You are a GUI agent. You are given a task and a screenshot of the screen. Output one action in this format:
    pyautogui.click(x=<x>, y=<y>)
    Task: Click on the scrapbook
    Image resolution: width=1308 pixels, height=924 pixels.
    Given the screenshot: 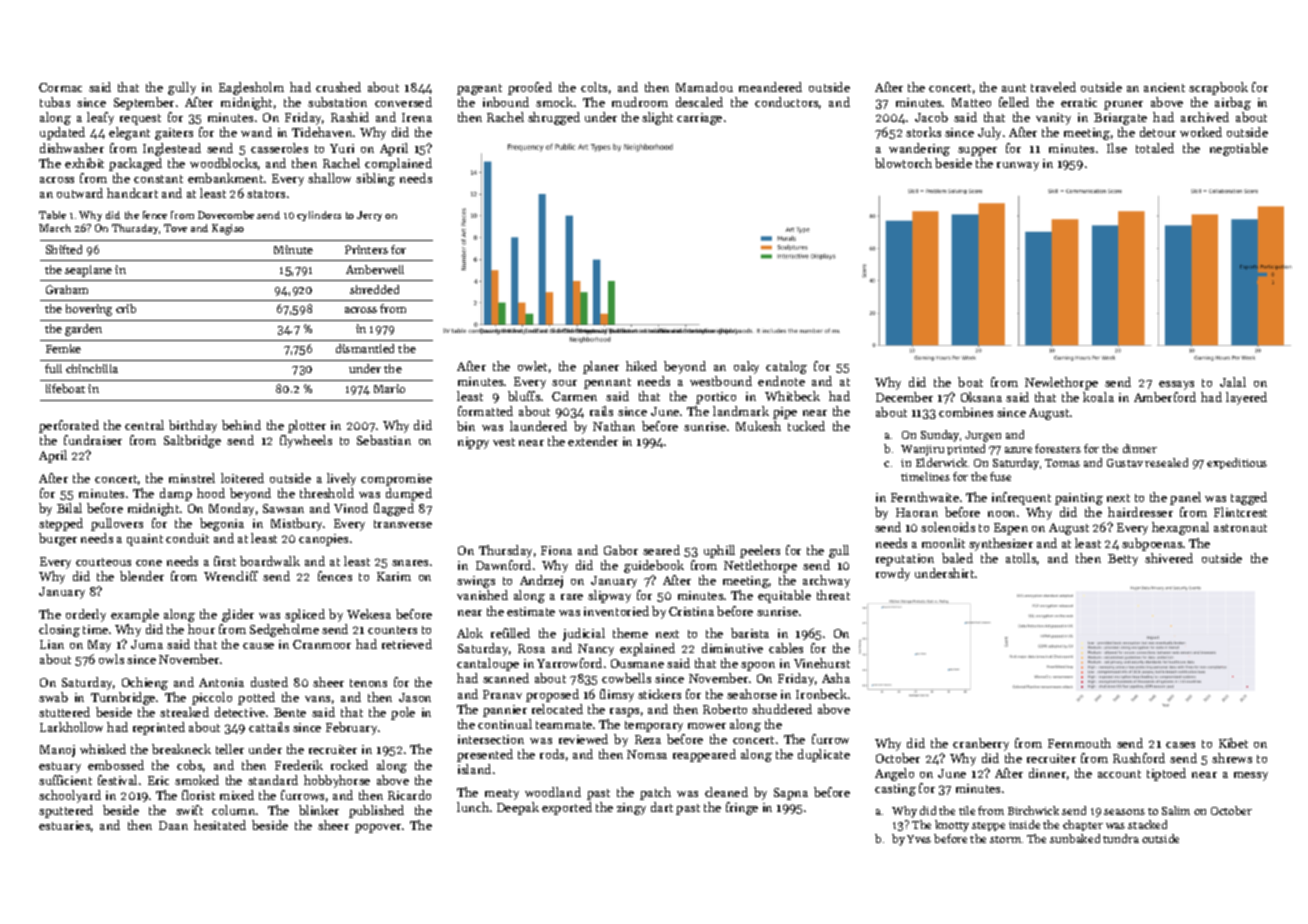 What is the action you would take?
    pyautogui.click(x=1218, y=88)
